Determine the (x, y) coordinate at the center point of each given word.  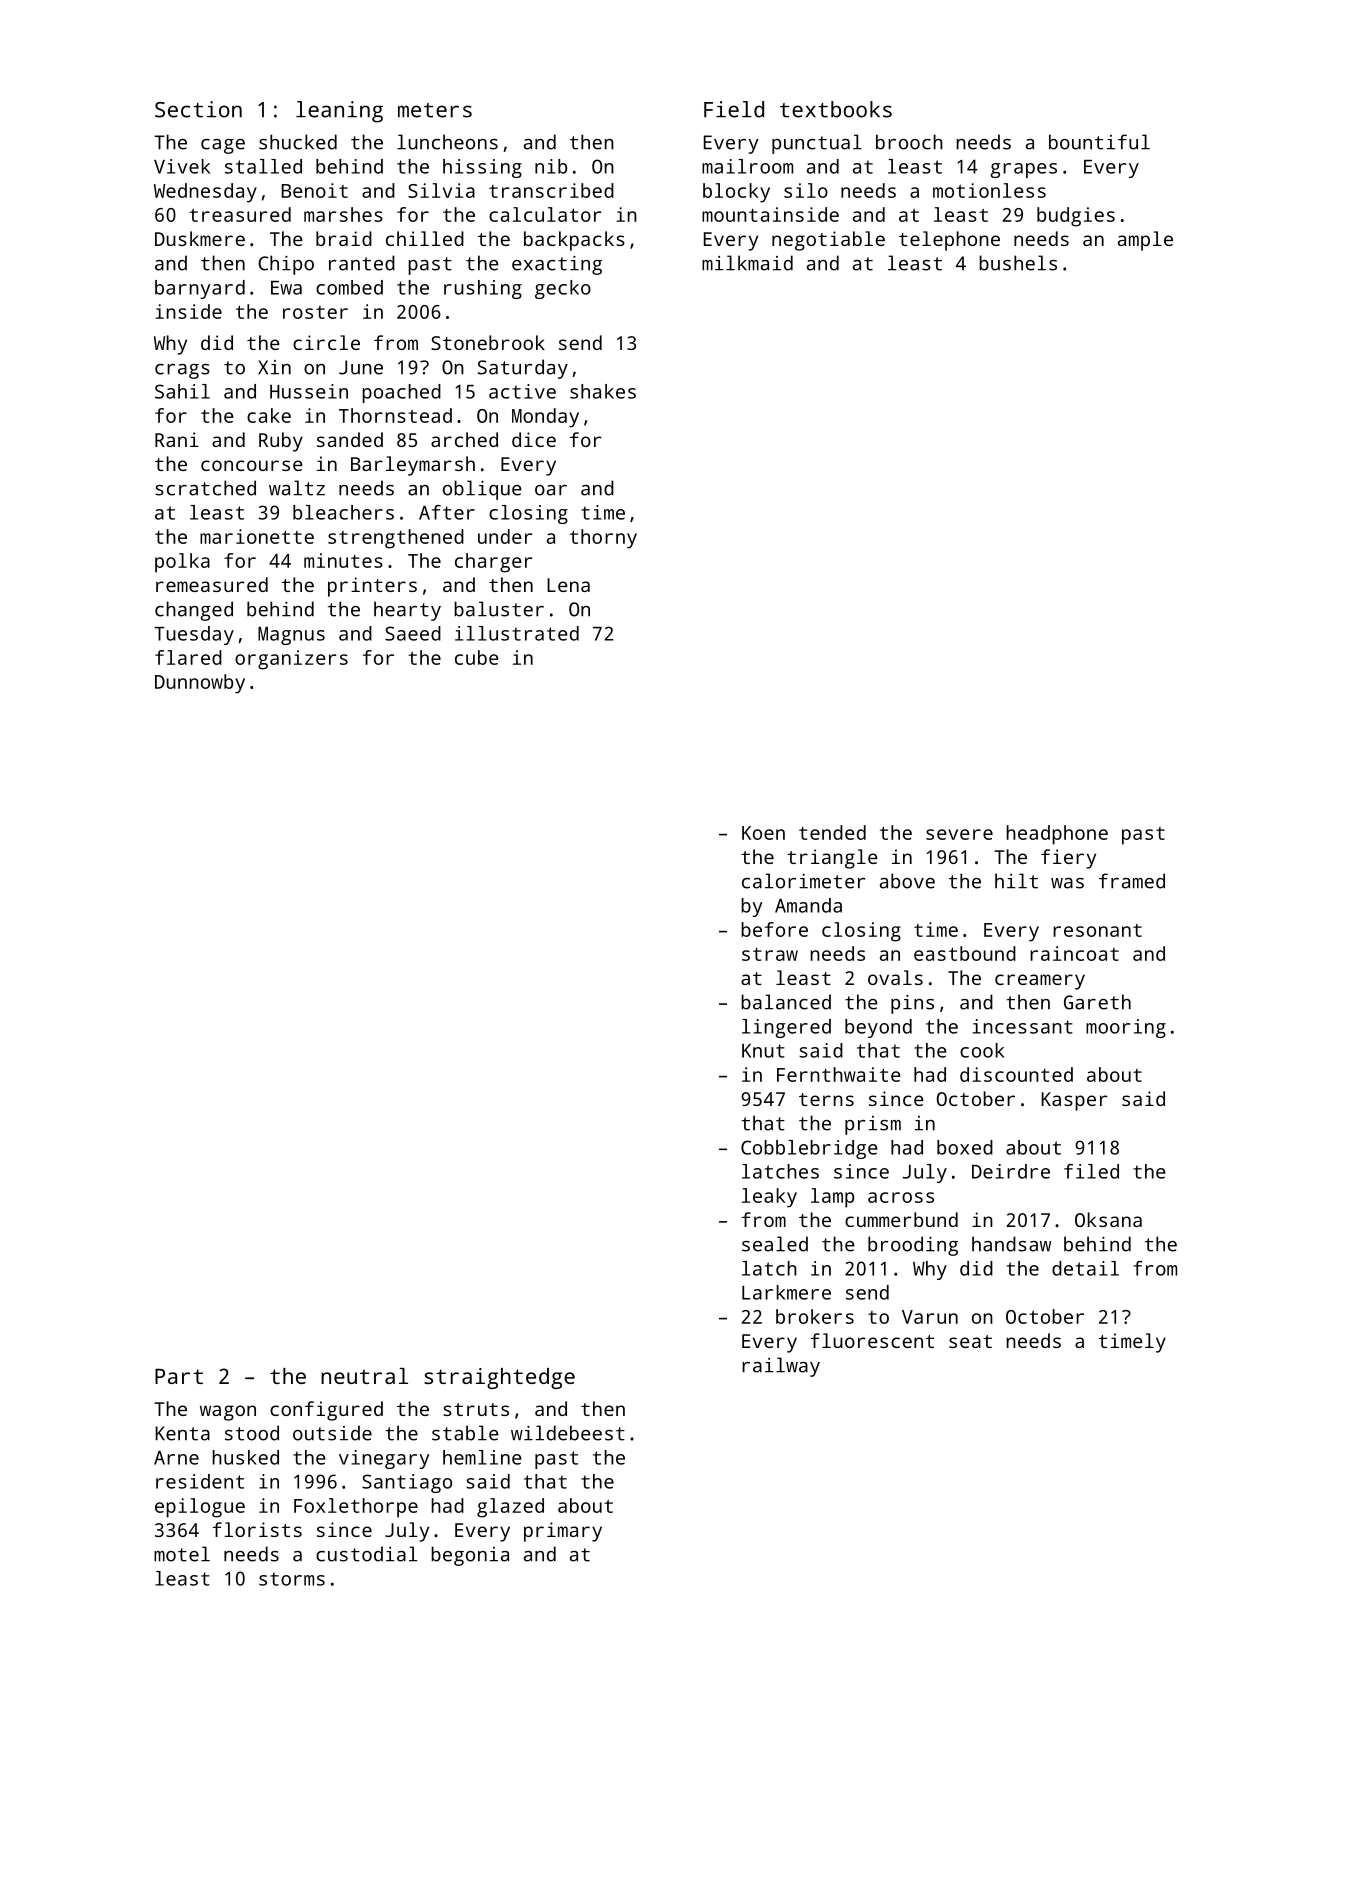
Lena (568, 585)
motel (182, 1554)
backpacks (574, 241)
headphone (1057, 835)
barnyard (200, 289)
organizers (291, 660)
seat (970, 1341)
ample (1145, 241)
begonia (470, 1556)
